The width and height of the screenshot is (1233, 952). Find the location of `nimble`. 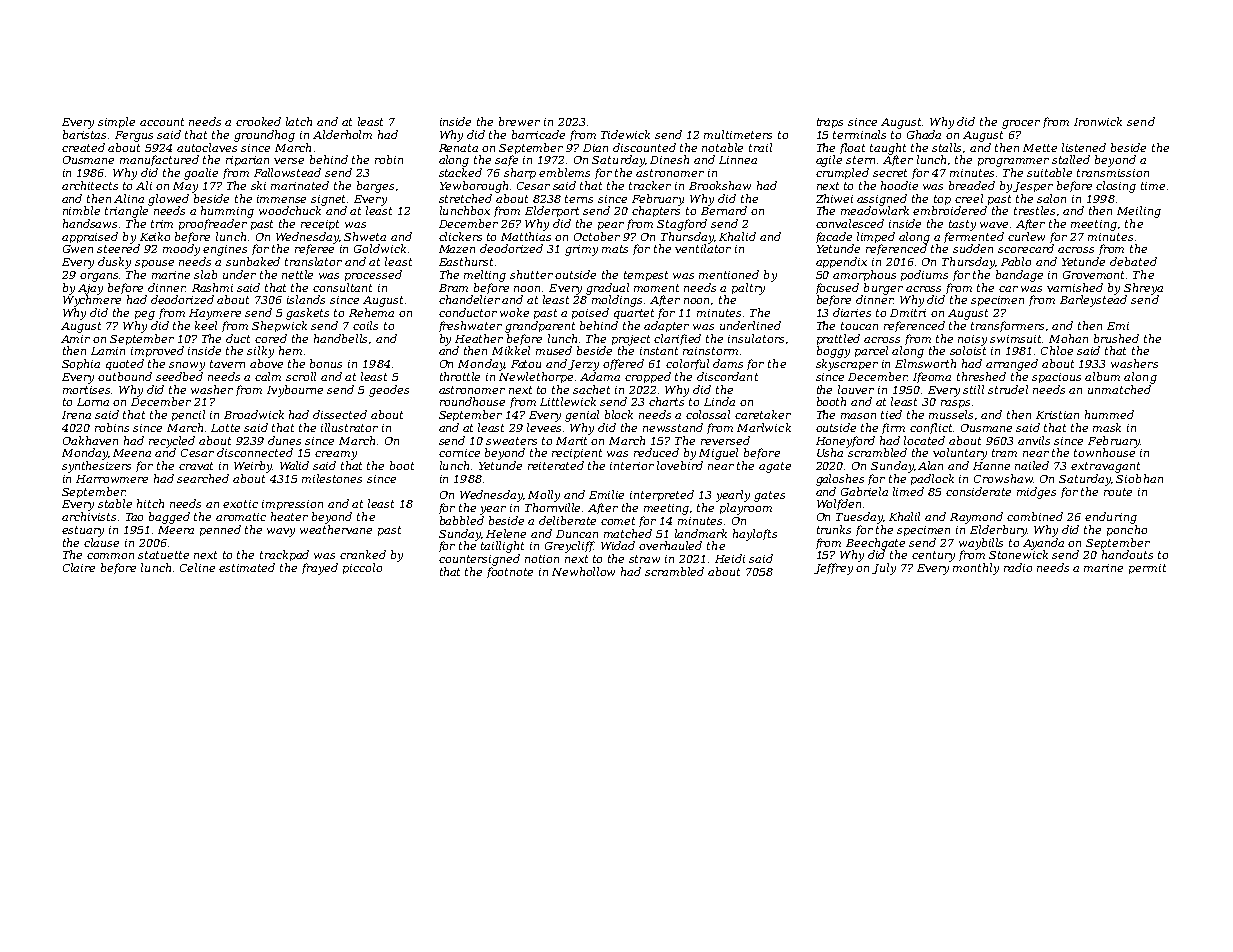

nimble is located at coordinates (81, 210).
